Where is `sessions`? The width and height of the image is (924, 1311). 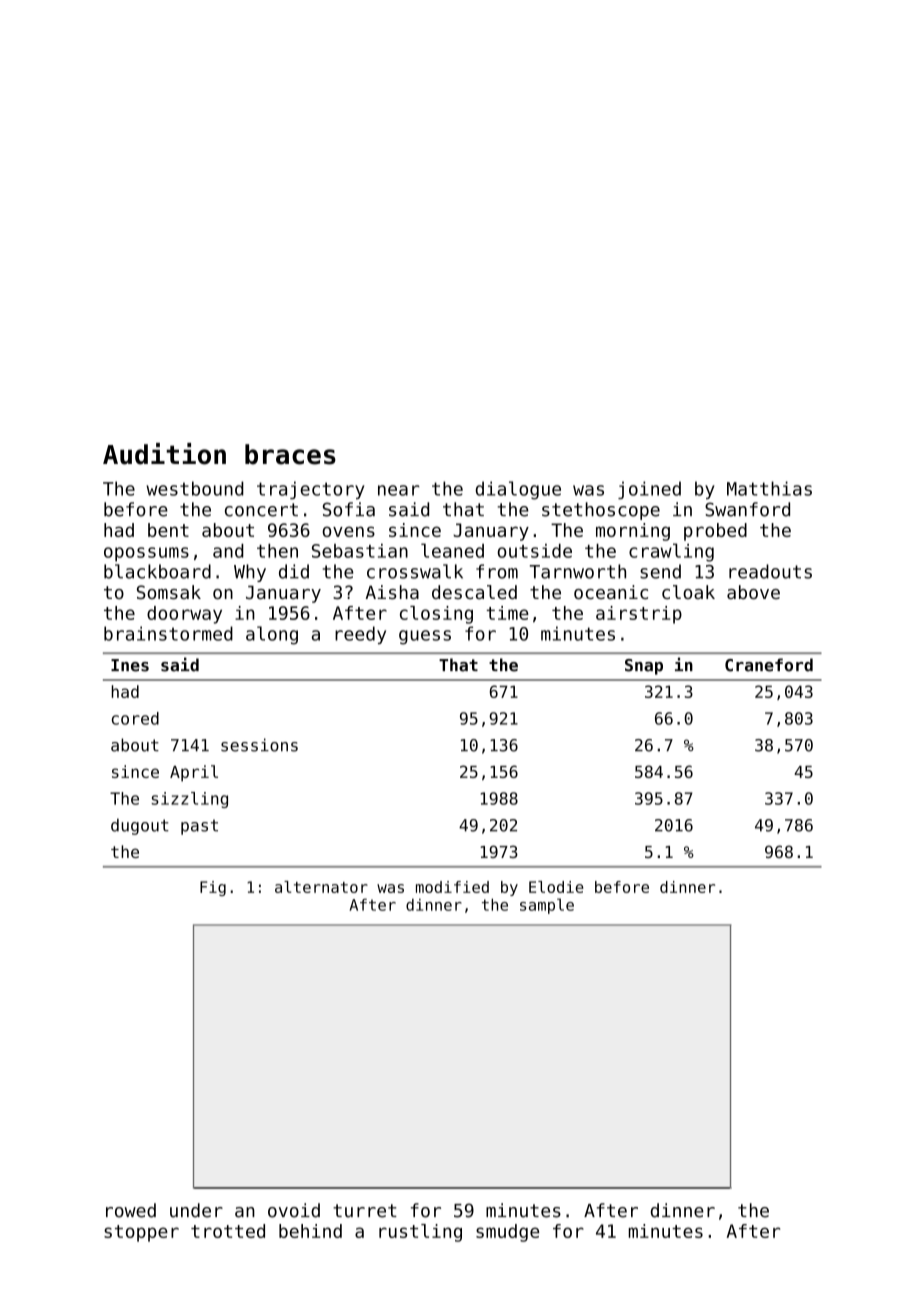
sessions is located at coordinates (259, 745).
